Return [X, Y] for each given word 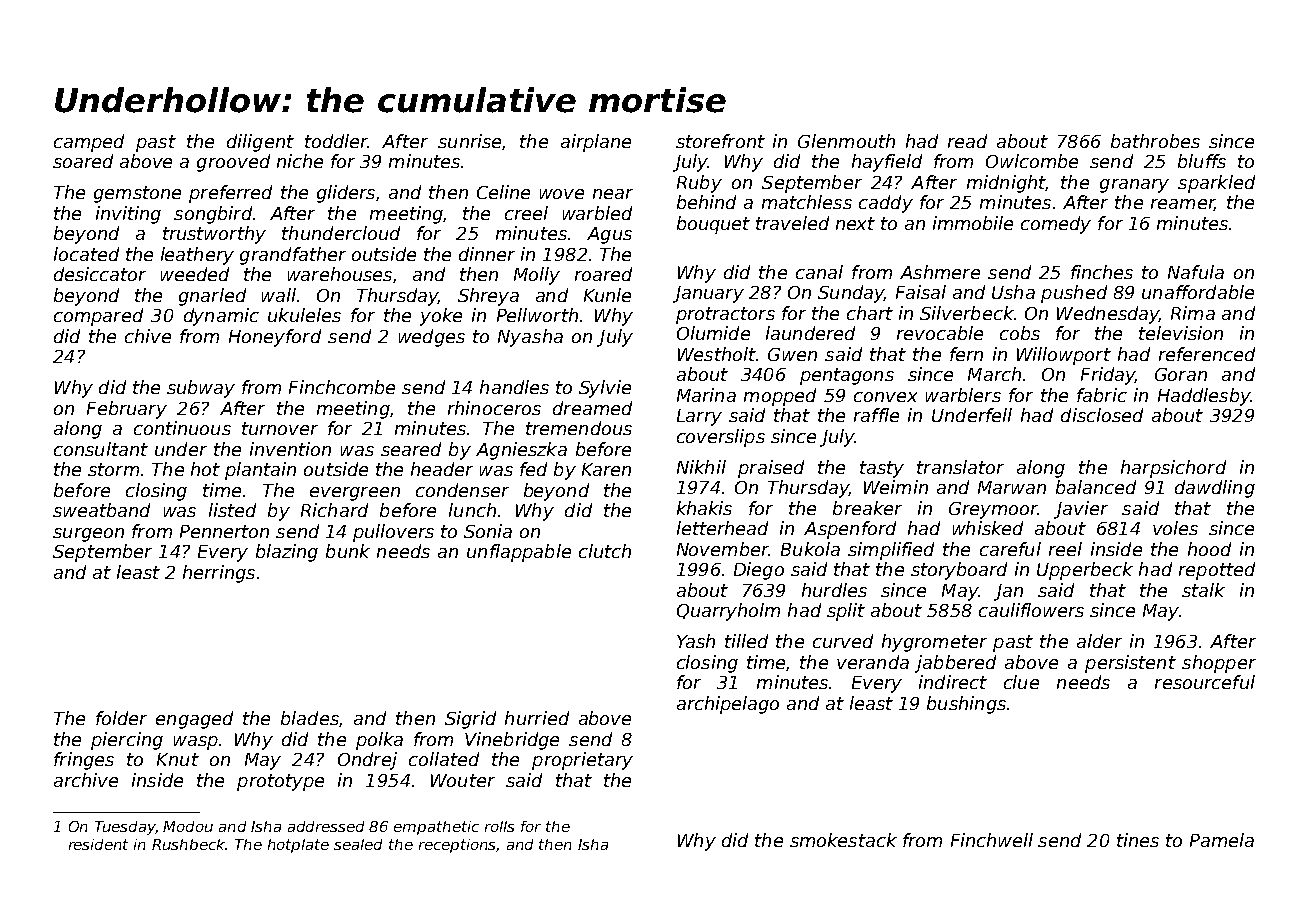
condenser [462, 490]
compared [98, 317]
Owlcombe [1032, 161]
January [708, 294]
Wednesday [1108, 315]
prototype [280, 782]
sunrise [469, 141]
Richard [334, 510]
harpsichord [1173, 469]
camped [89, 143]
